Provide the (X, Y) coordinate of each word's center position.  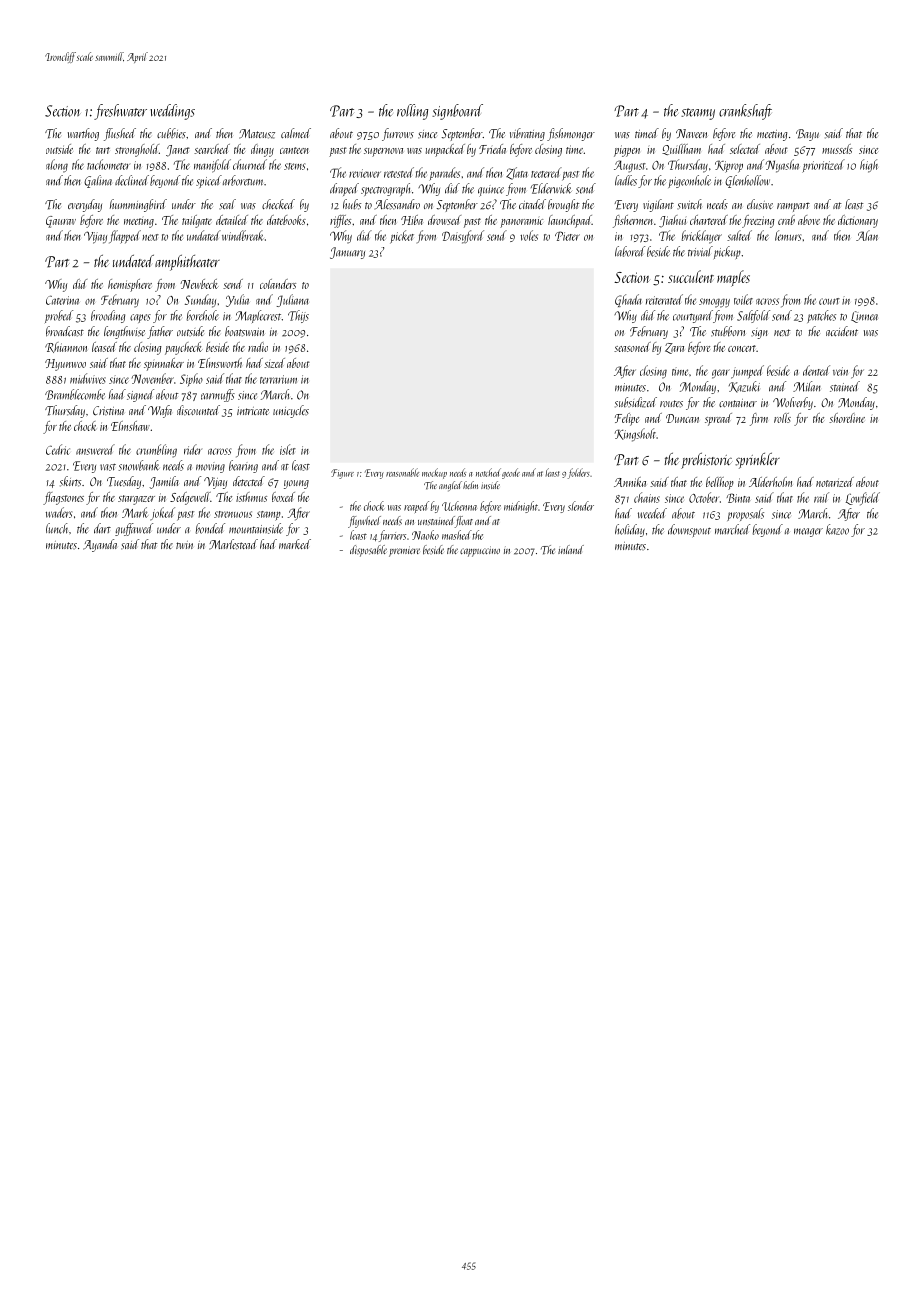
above (809, 220)
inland (571, 549)
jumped (747, 372)
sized (274, 363)
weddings (172, 112)
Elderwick (551, 188)
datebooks (286, 220)
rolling (412, 112)
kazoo (837, 529)
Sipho (191, 379)
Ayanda (100, 545)
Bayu (807, 135)
